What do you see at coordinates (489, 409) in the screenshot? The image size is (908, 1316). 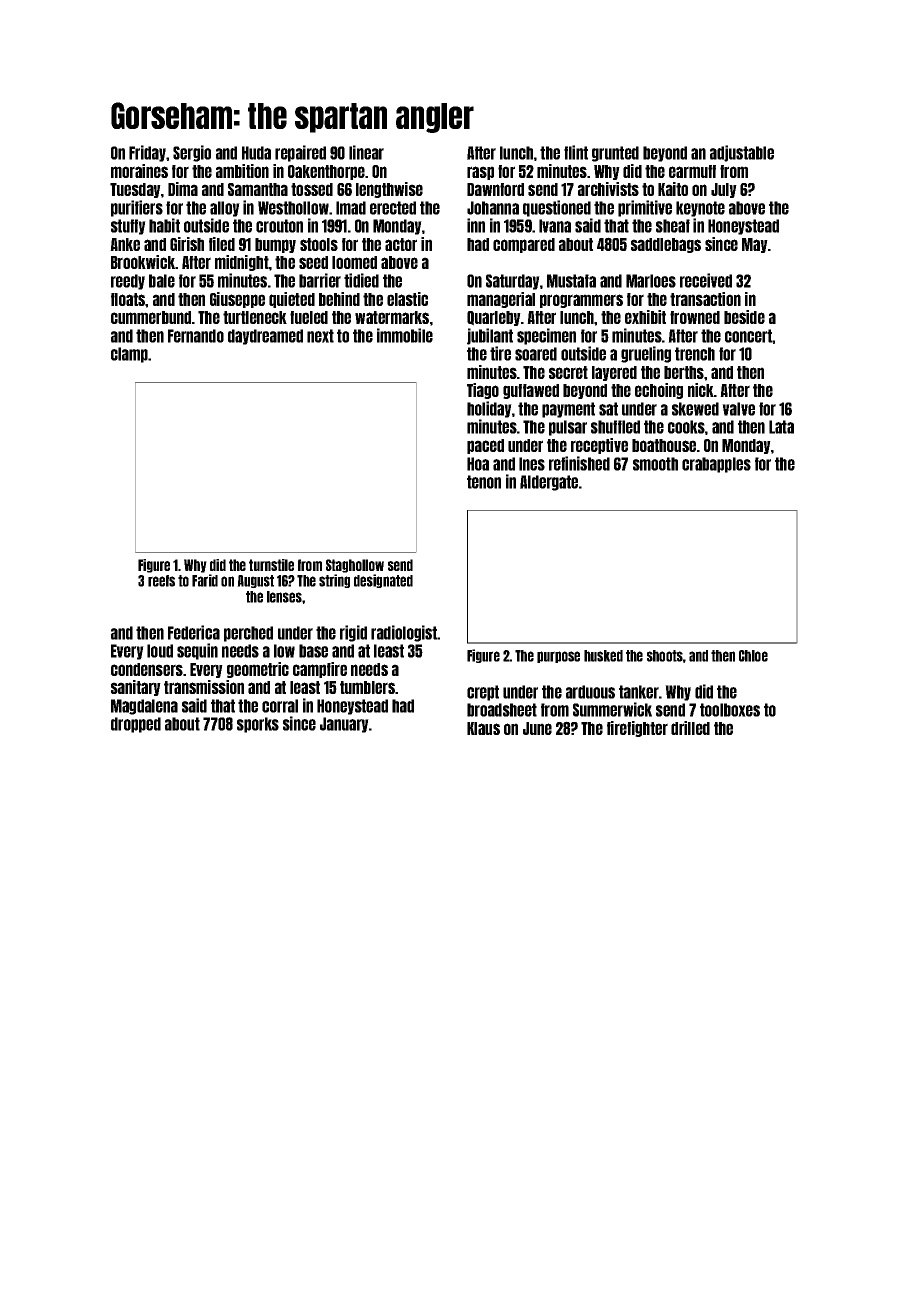 I see `holiday` at bounding box center [489, 409].
